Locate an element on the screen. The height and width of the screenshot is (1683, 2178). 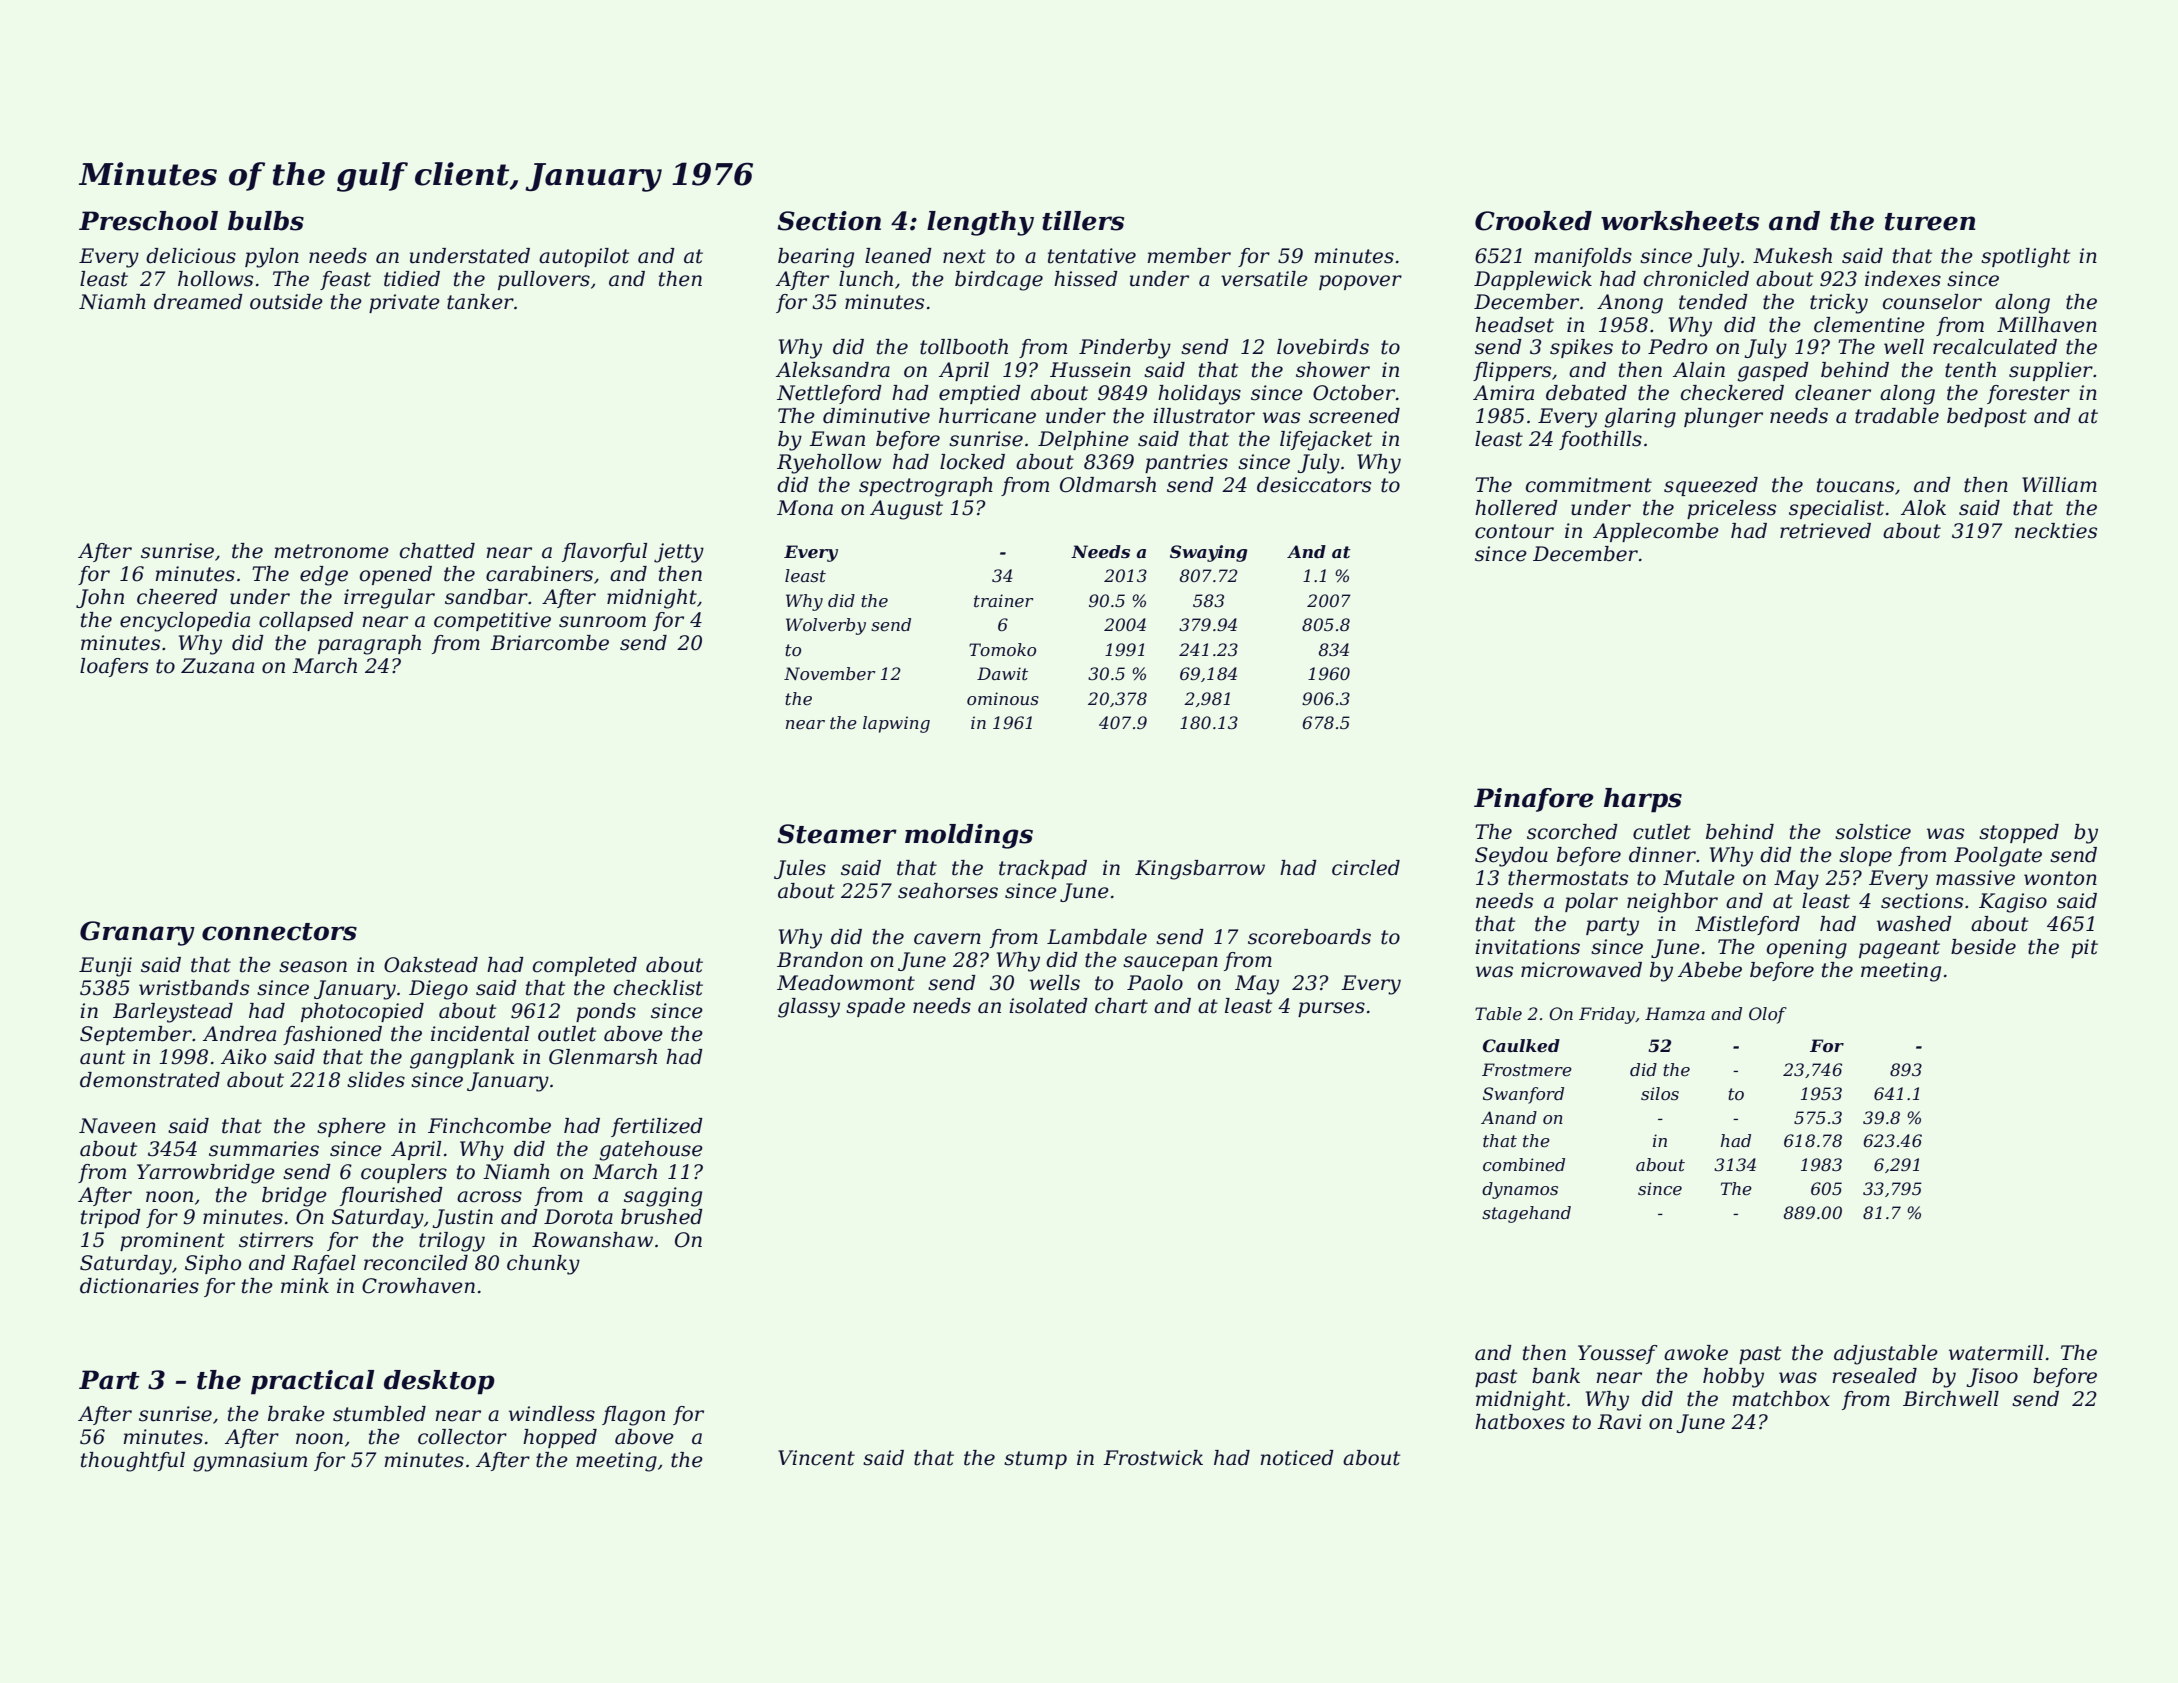
headset is located at coordinates (1514, 325).
